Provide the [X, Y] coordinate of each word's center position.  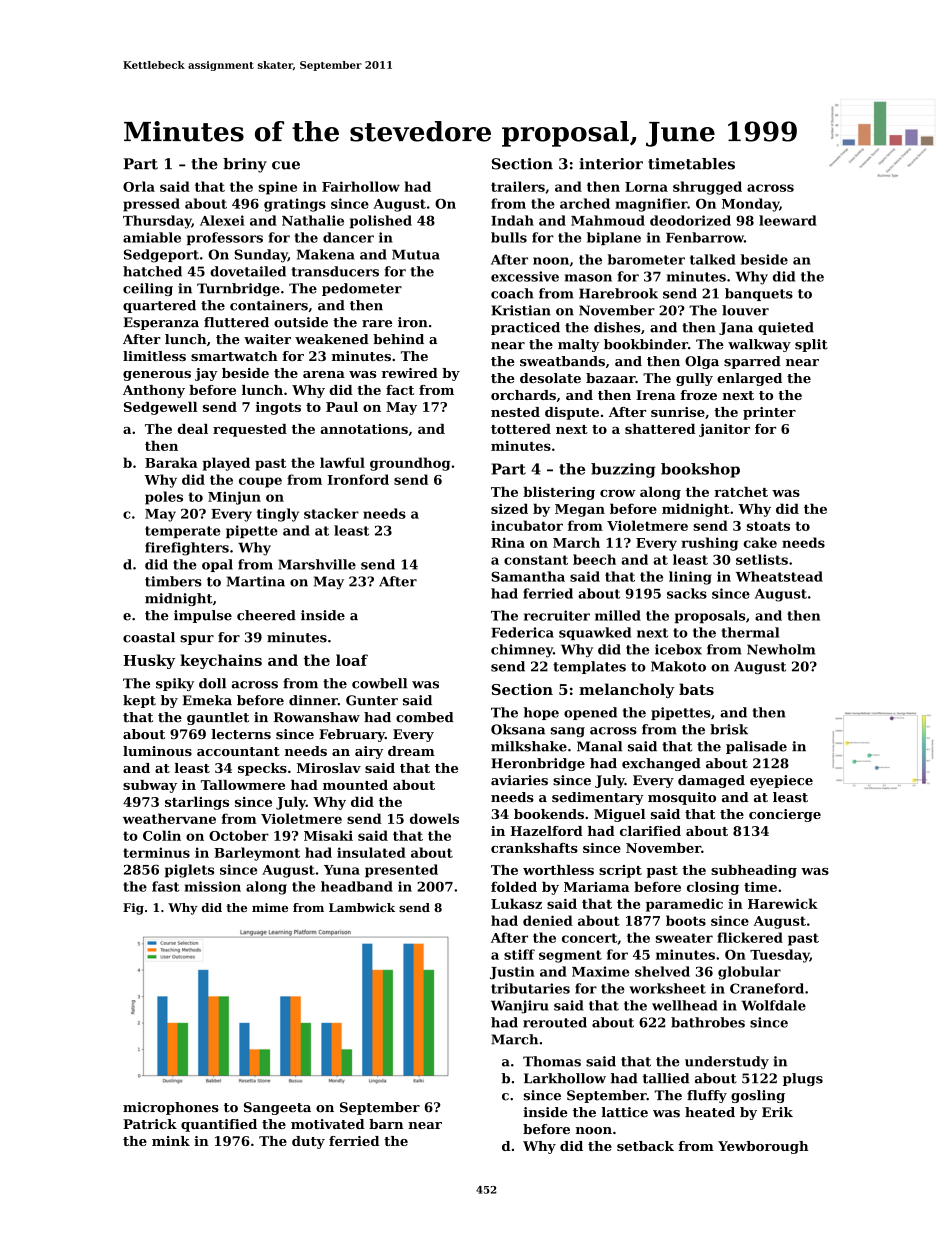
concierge [785, 815]
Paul [342, 407]
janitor [724, 430]
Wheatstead [779, 576]
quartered [159, 306]
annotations [364, 429]
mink [171, 1141]
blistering [559, 493]
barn [386, 1124]
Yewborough [763, 1147]
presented [401, 871]
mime [270, 907]
